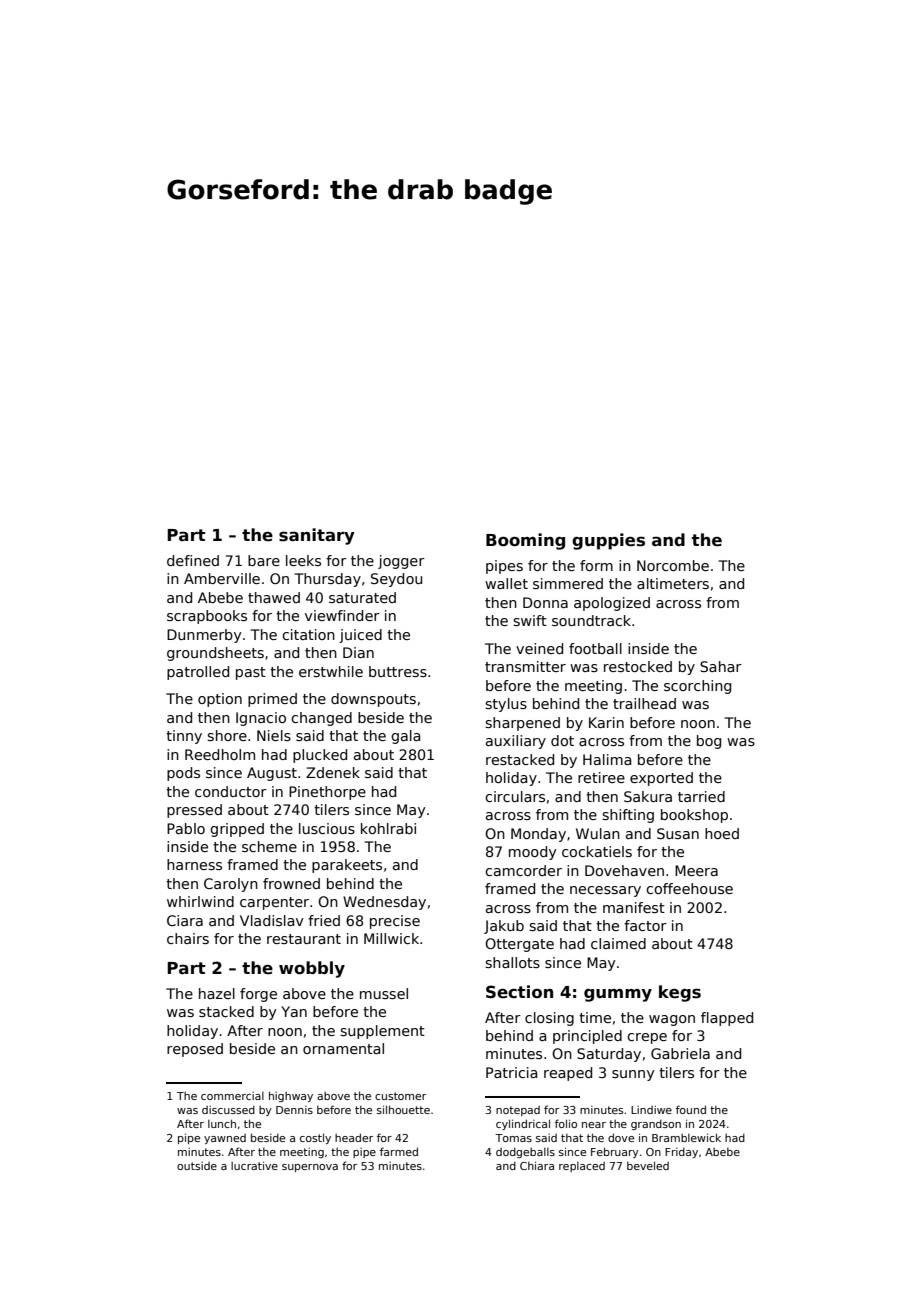 The width and height of the screenshot is (924, 1311). Describe the element at coordinates (333, 772) in the screenshot. I see `Zdenek` at that location.
